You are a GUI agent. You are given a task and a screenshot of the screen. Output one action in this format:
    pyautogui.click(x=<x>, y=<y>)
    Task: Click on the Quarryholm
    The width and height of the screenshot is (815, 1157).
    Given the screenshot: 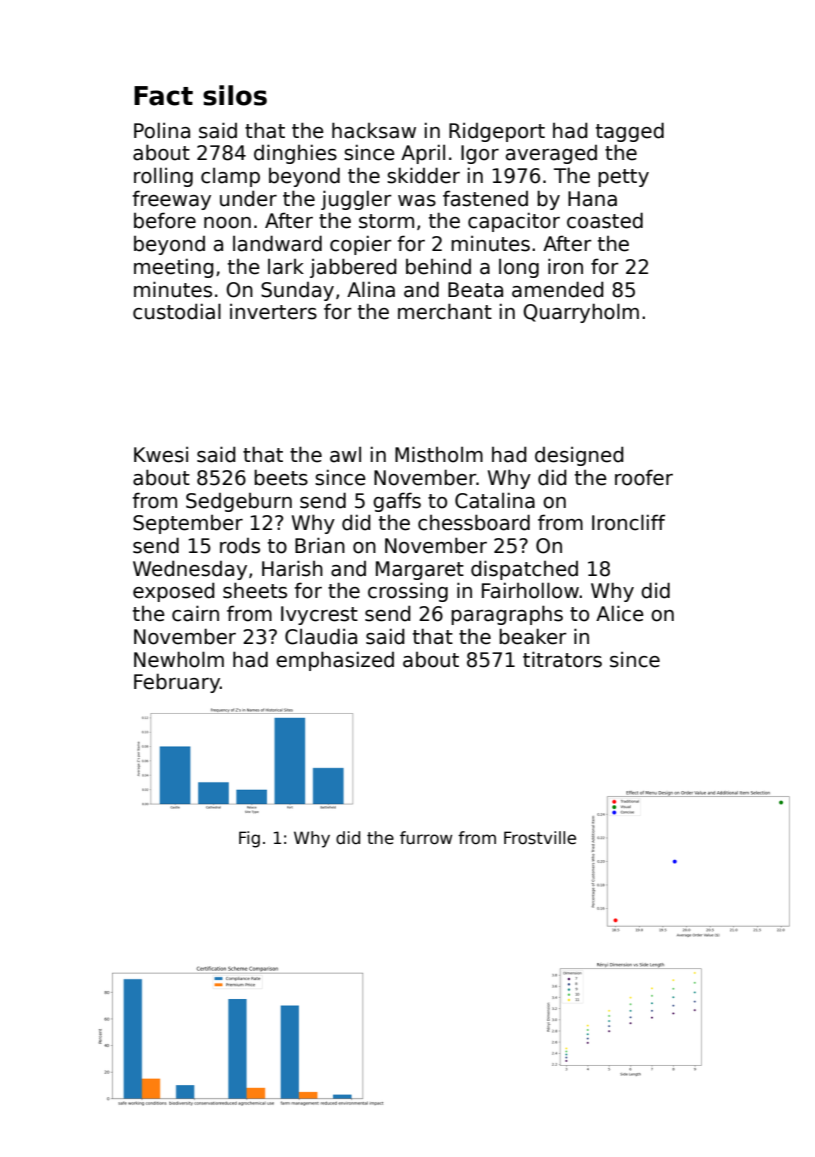 What is the action you would take?
    pyautogui.click(x=581, y=313)
